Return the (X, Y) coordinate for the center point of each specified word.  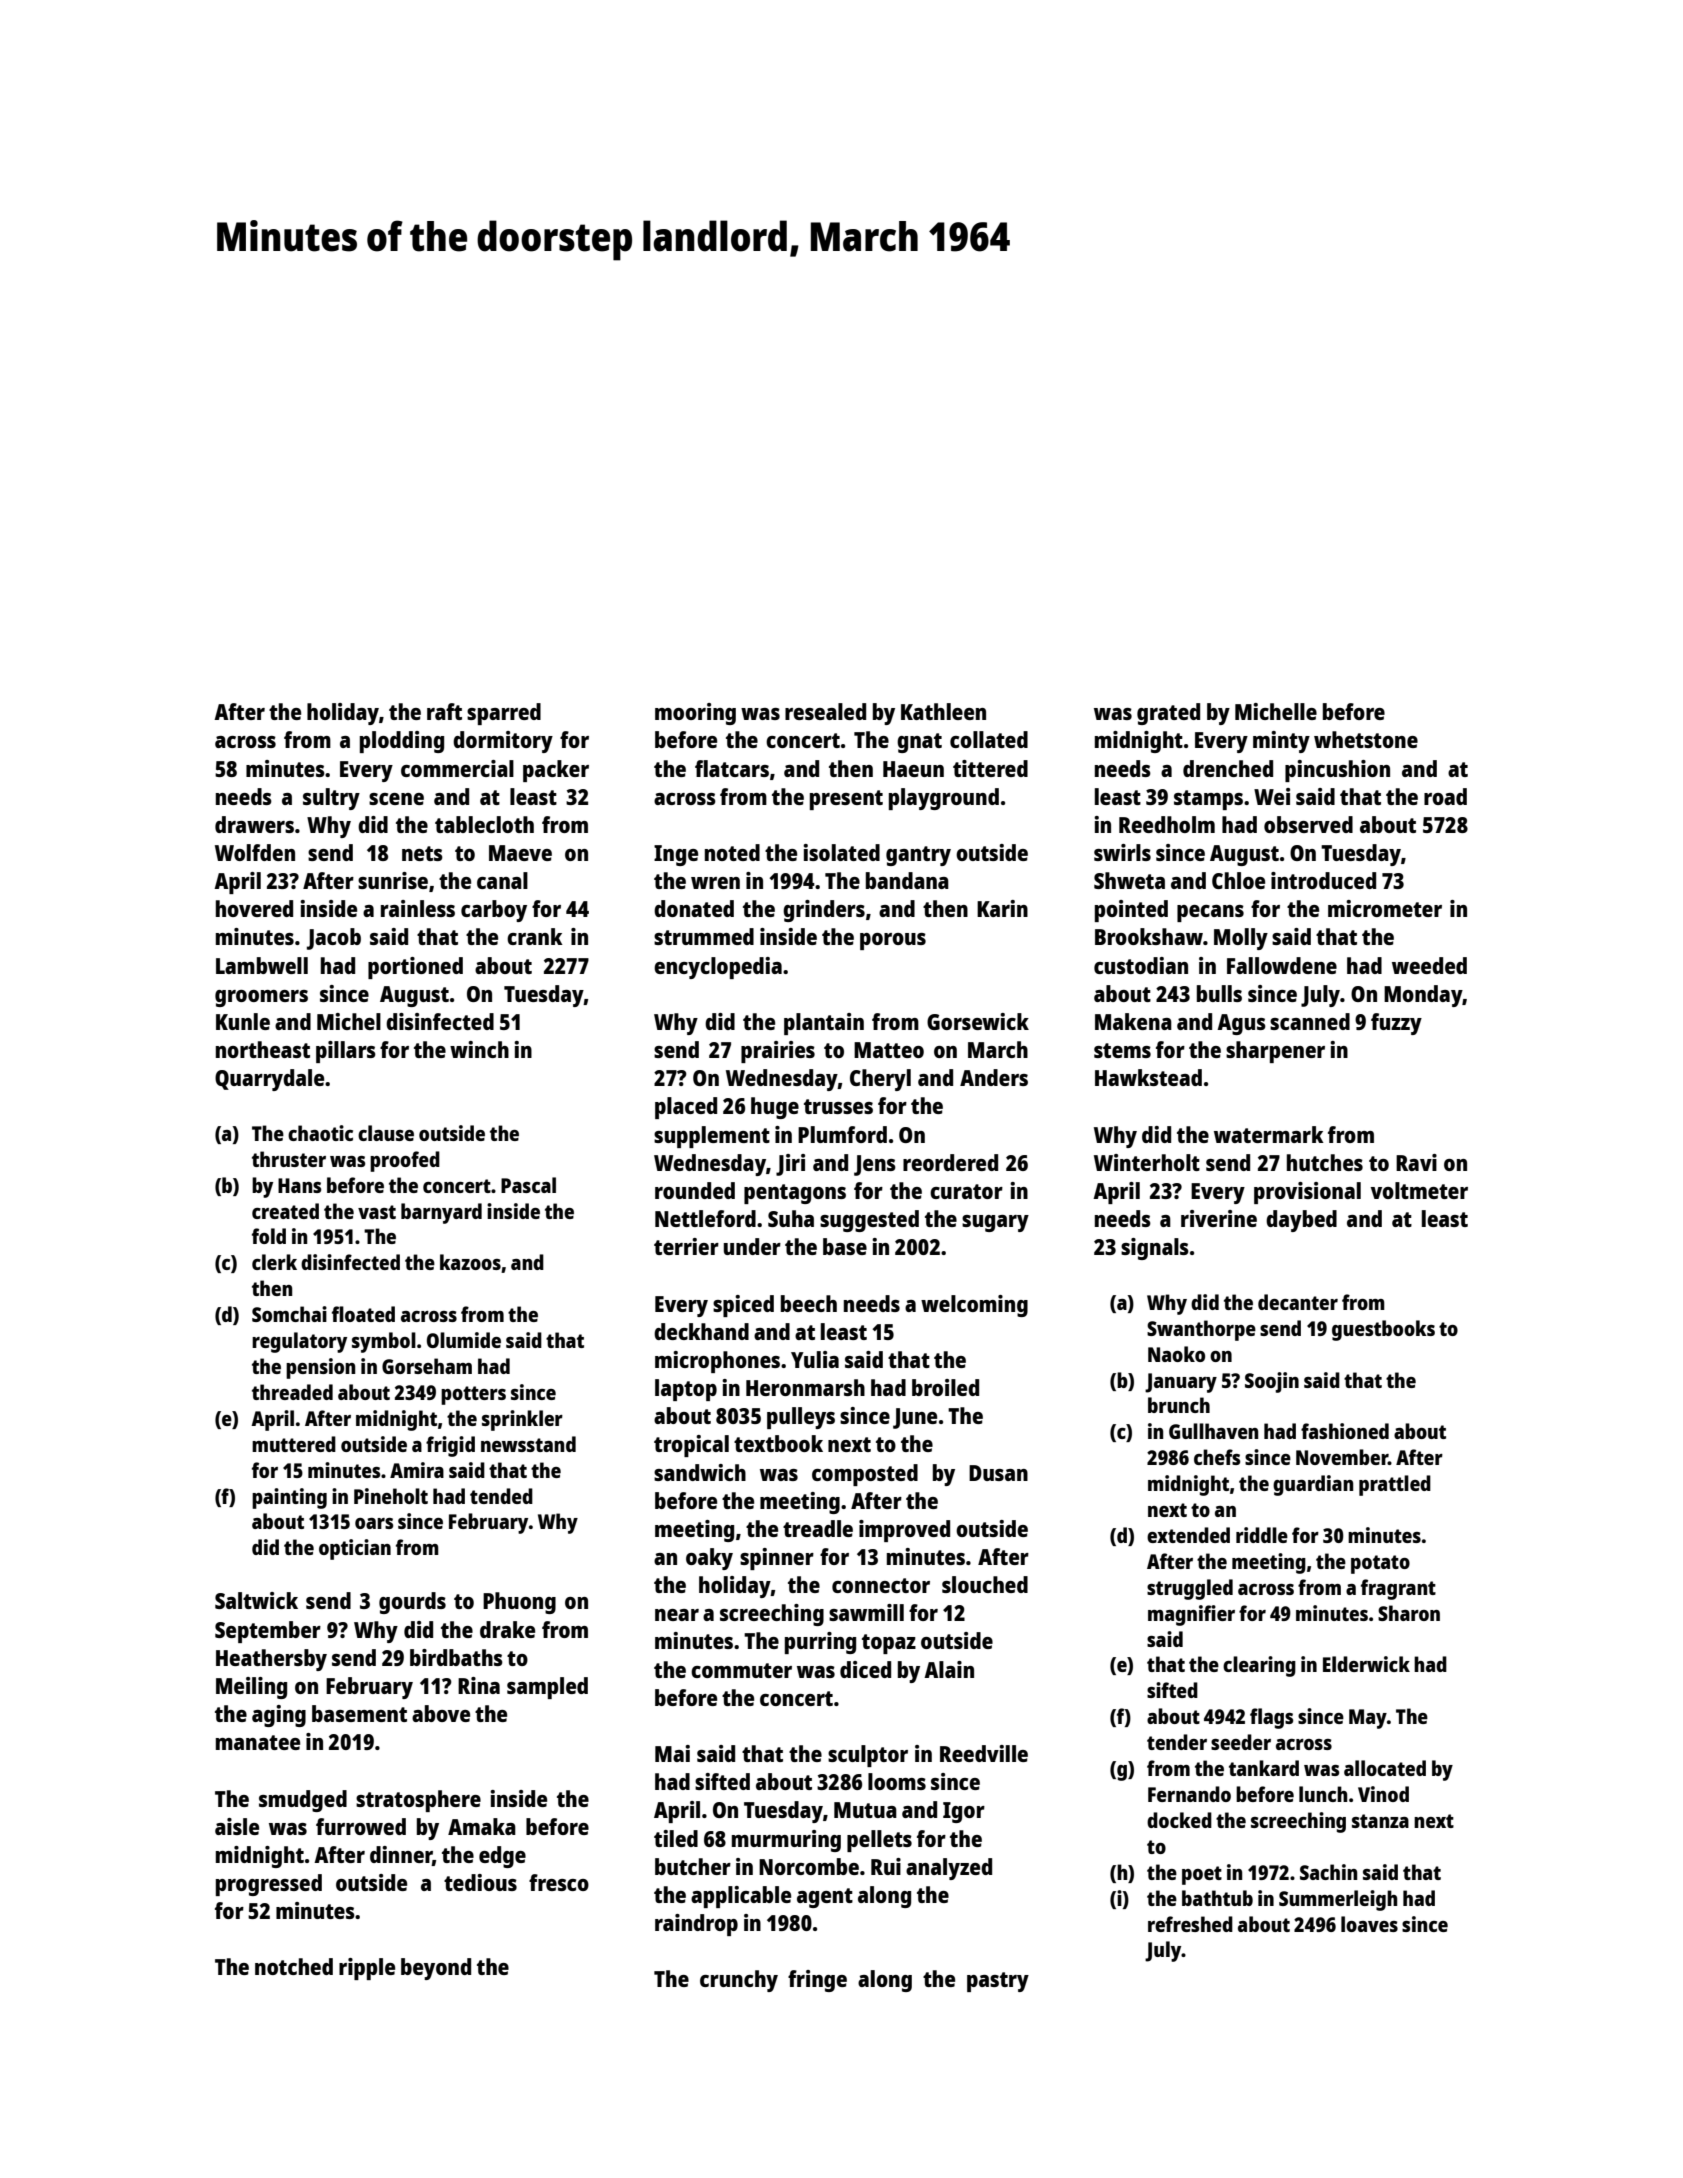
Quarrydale (269, 1080)
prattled (1395, 1485)
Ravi (1416, 1162)
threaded (292, 1392)
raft (444, 711)
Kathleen (943, 711)
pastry (998, 1982)
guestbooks (1383, 1330)
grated (1168, 714)
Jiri (790, 1165)
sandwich (700, 1472)
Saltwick (256, 1600)
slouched (985, 1584)
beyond (436, 1969)
